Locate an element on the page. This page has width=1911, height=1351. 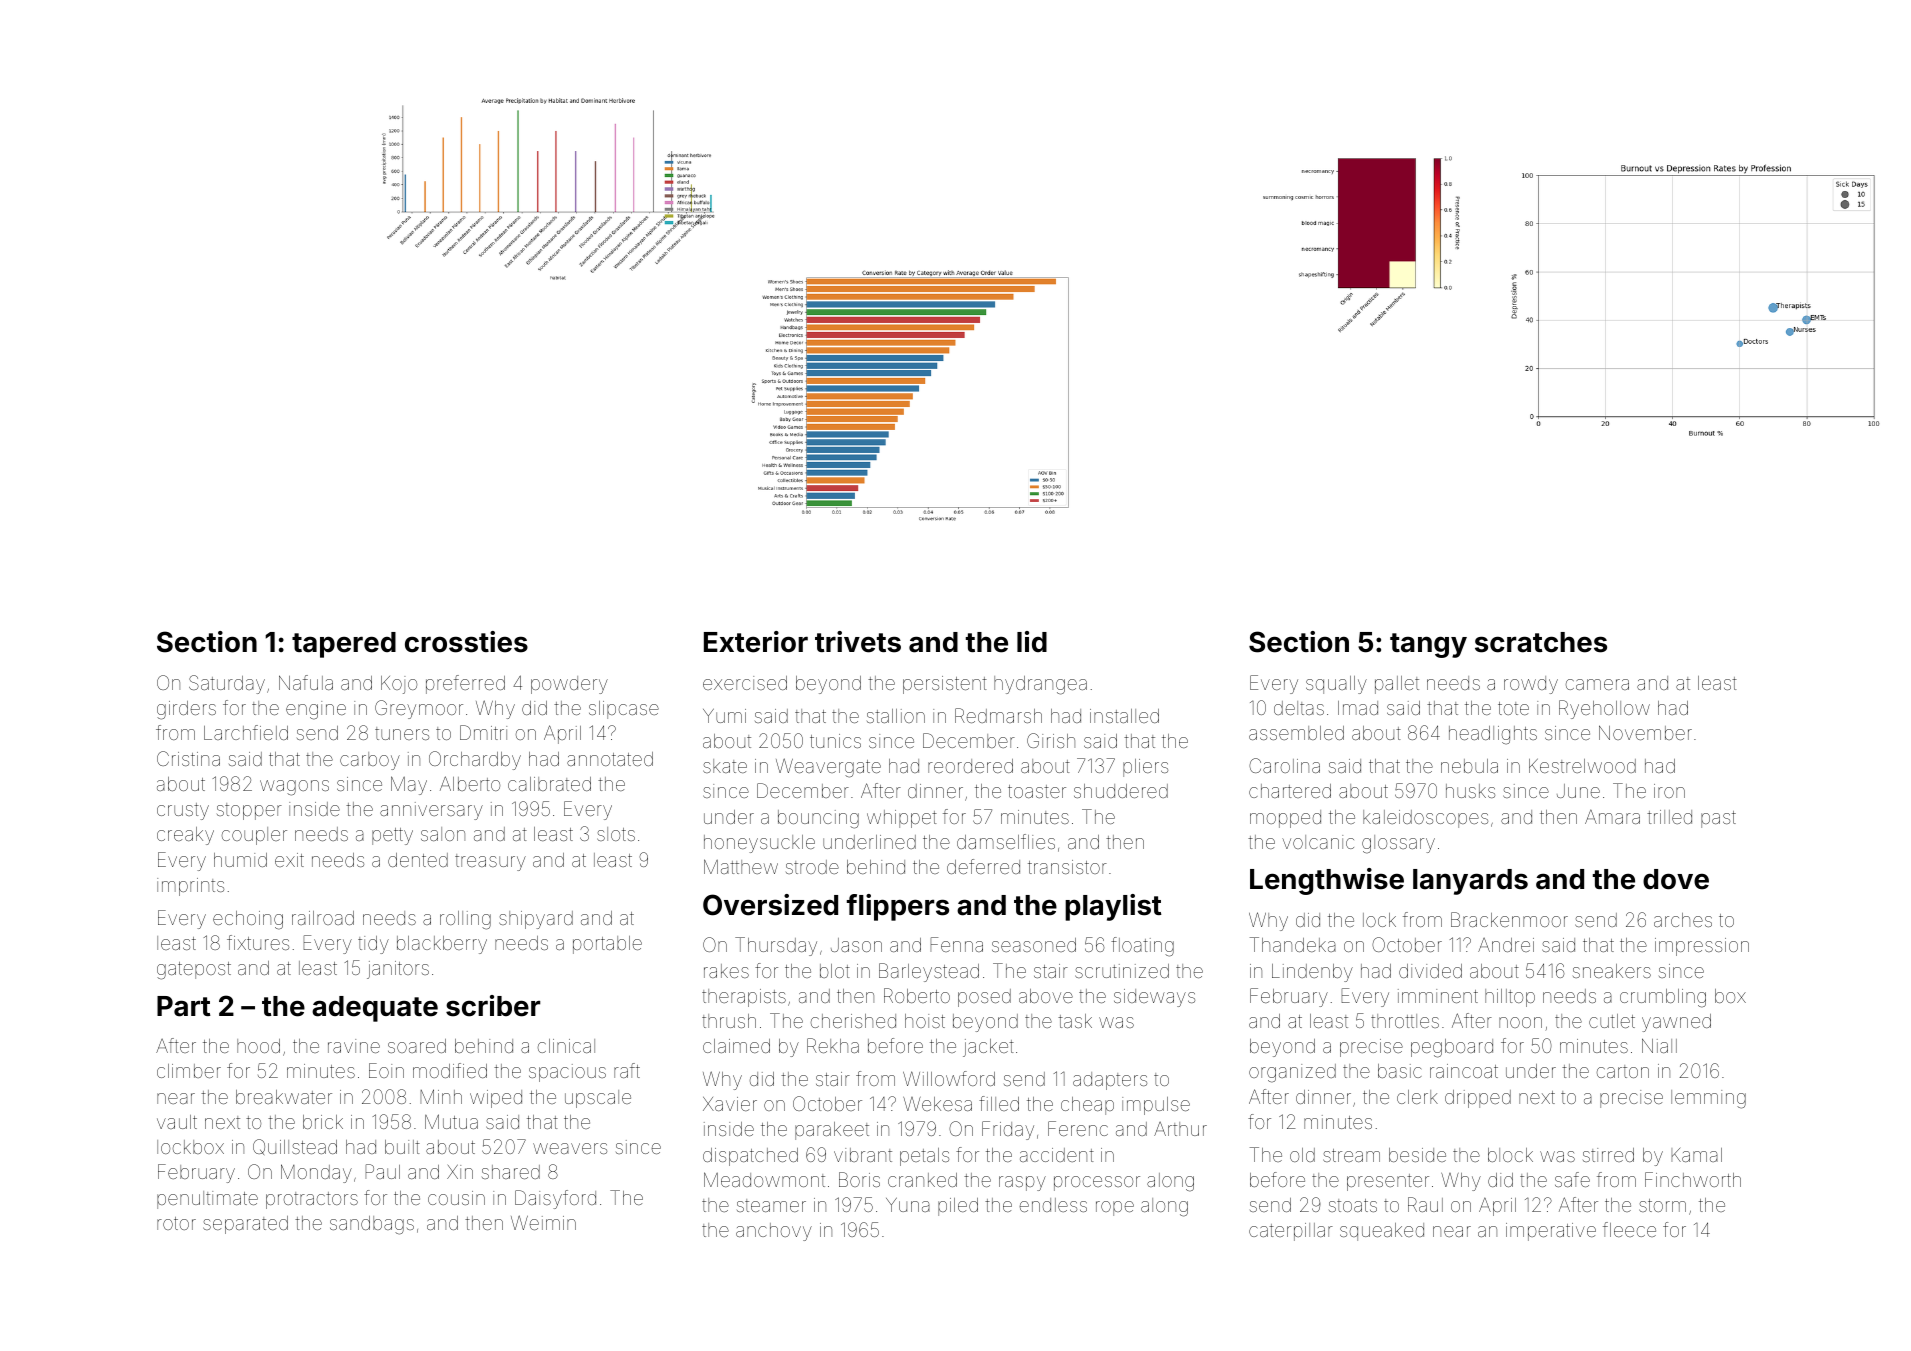
kaleidoscopes is located at coordinates (1425, 819).
